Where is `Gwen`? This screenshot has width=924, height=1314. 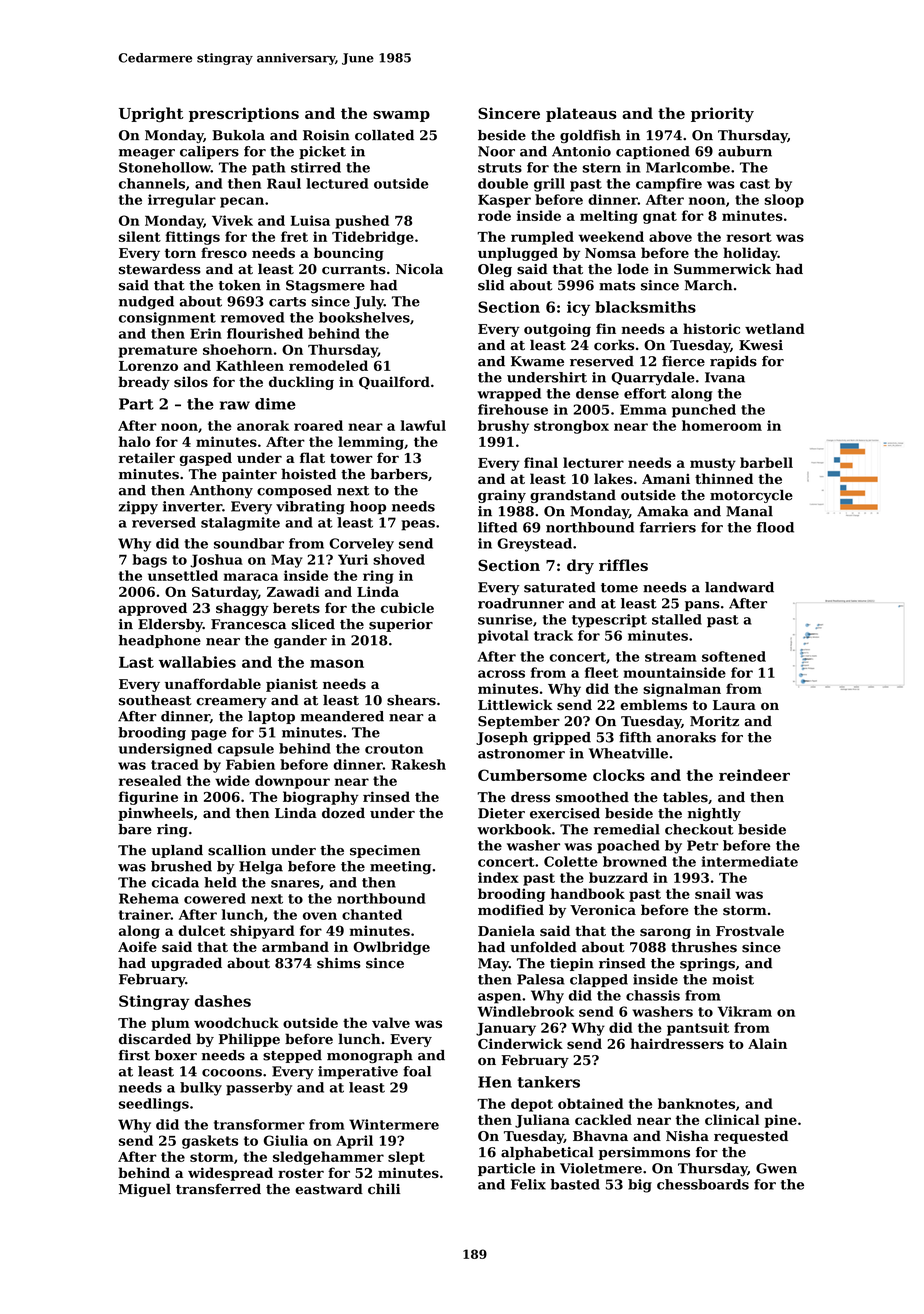 Gwen is located at coordinates (776, 1168).
